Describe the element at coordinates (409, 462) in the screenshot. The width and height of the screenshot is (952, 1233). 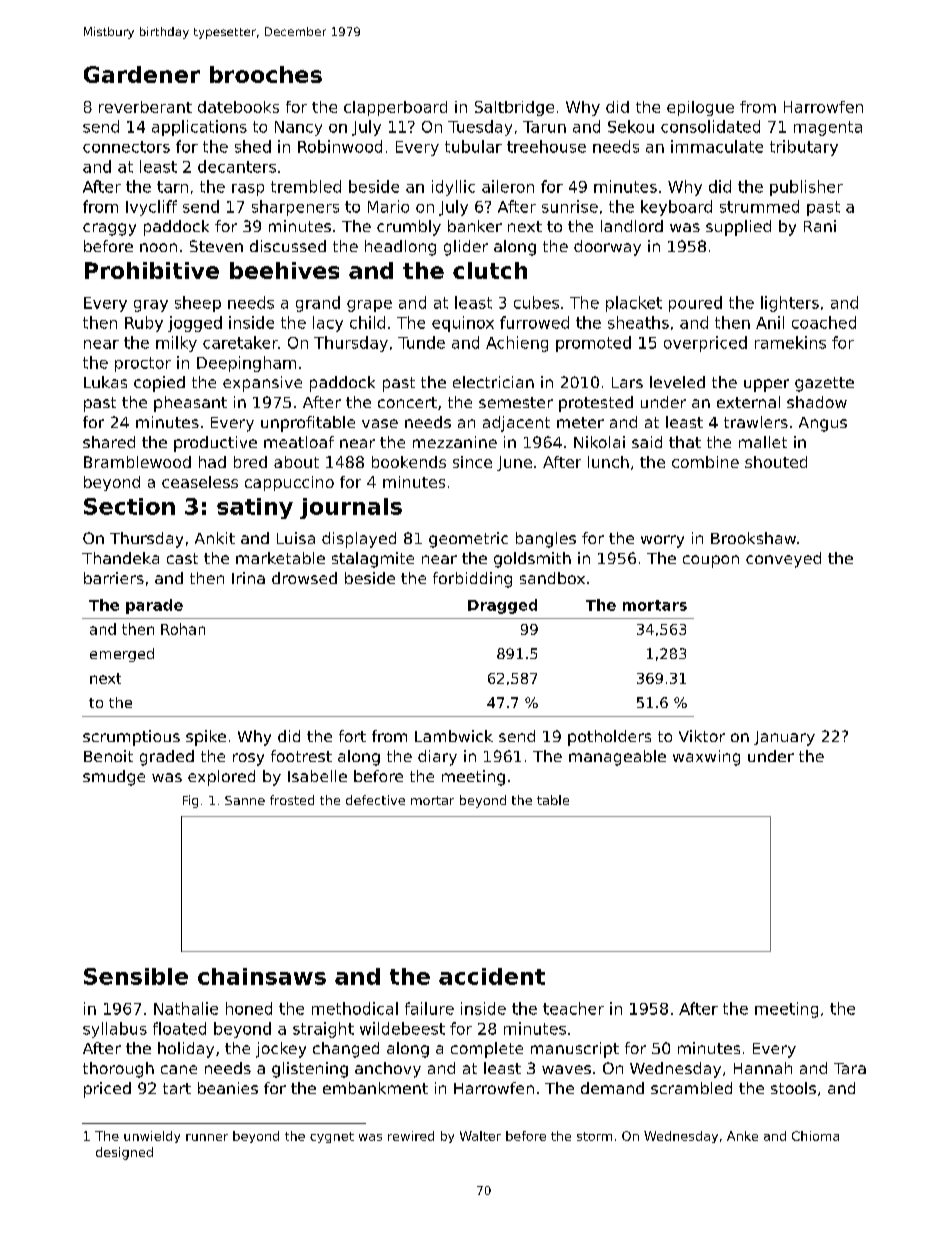
I see `bookends` at that location.
